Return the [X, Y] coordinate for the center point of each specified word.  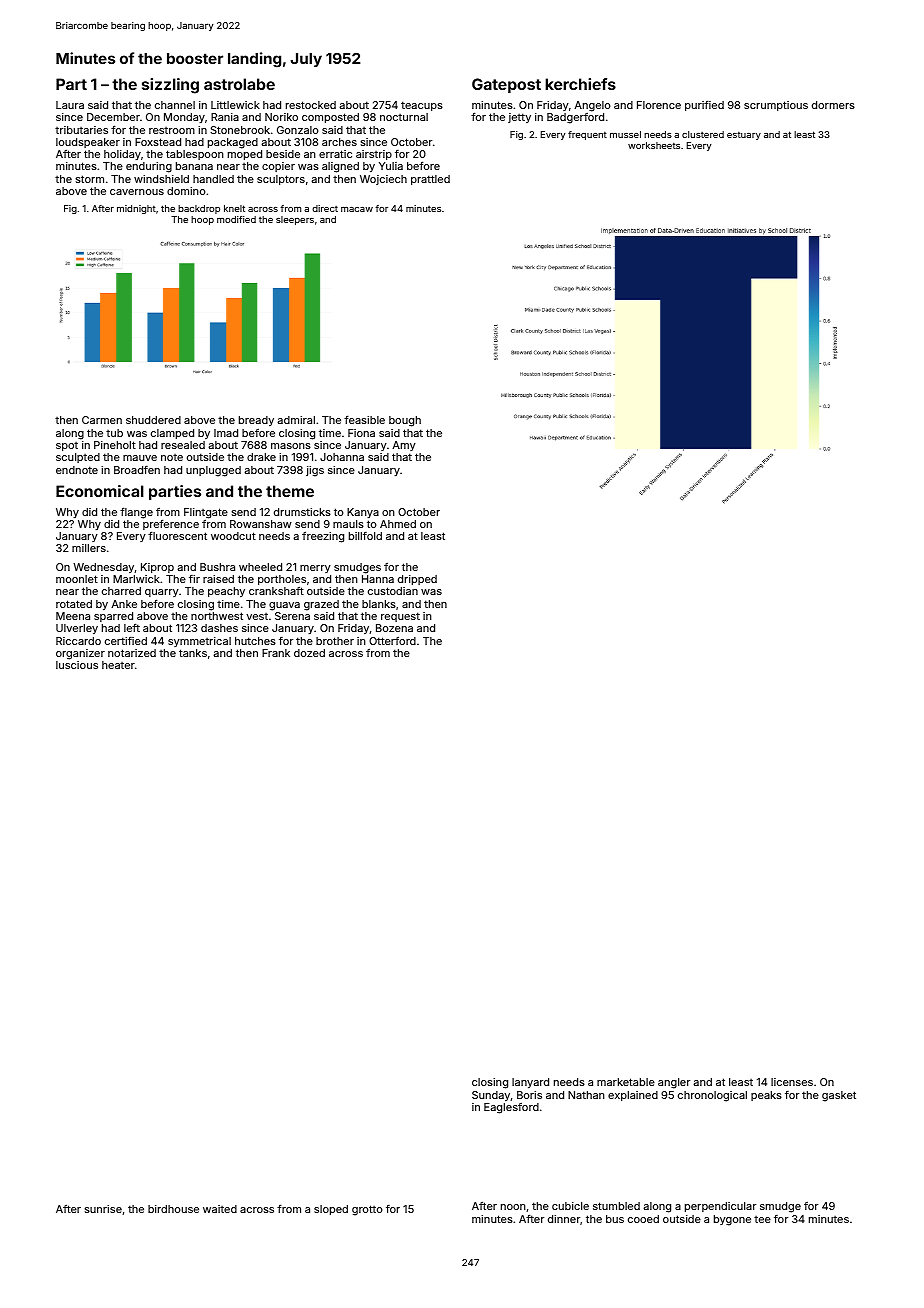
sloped [331, 1210]
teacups [422, 106]
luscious [77, 665]
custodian [393, 591]
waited [220, 1209]
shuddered [153, 420]
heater [118, 665]
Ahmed [398, 524]
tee [762, 1219]
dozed [309, 653]
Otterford [392, 640]
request [400, 617]
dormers [833, 105]
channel [175, 105]
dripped [417, 580]
